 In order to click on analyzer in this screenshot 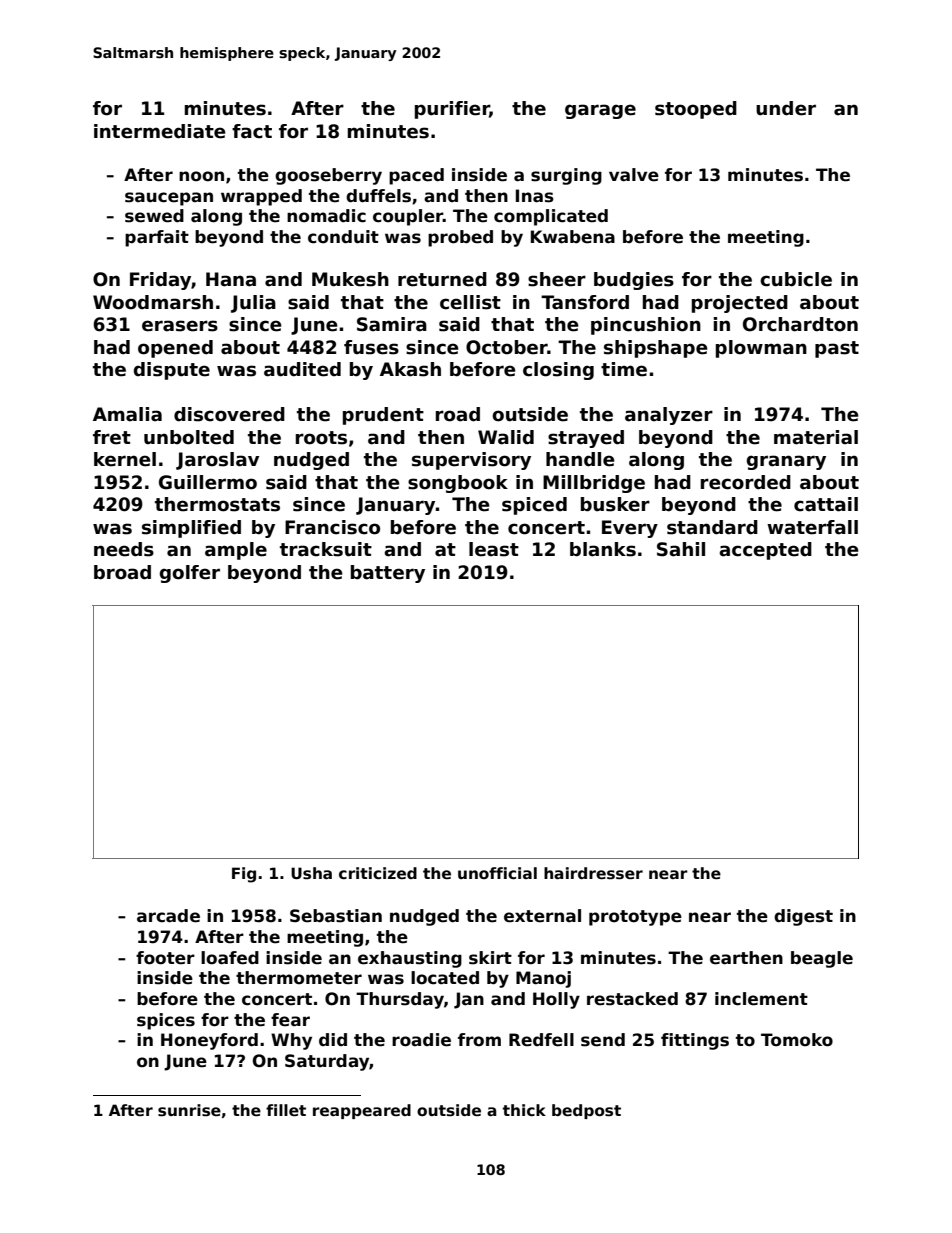, I will do `click(669, 416)`.
